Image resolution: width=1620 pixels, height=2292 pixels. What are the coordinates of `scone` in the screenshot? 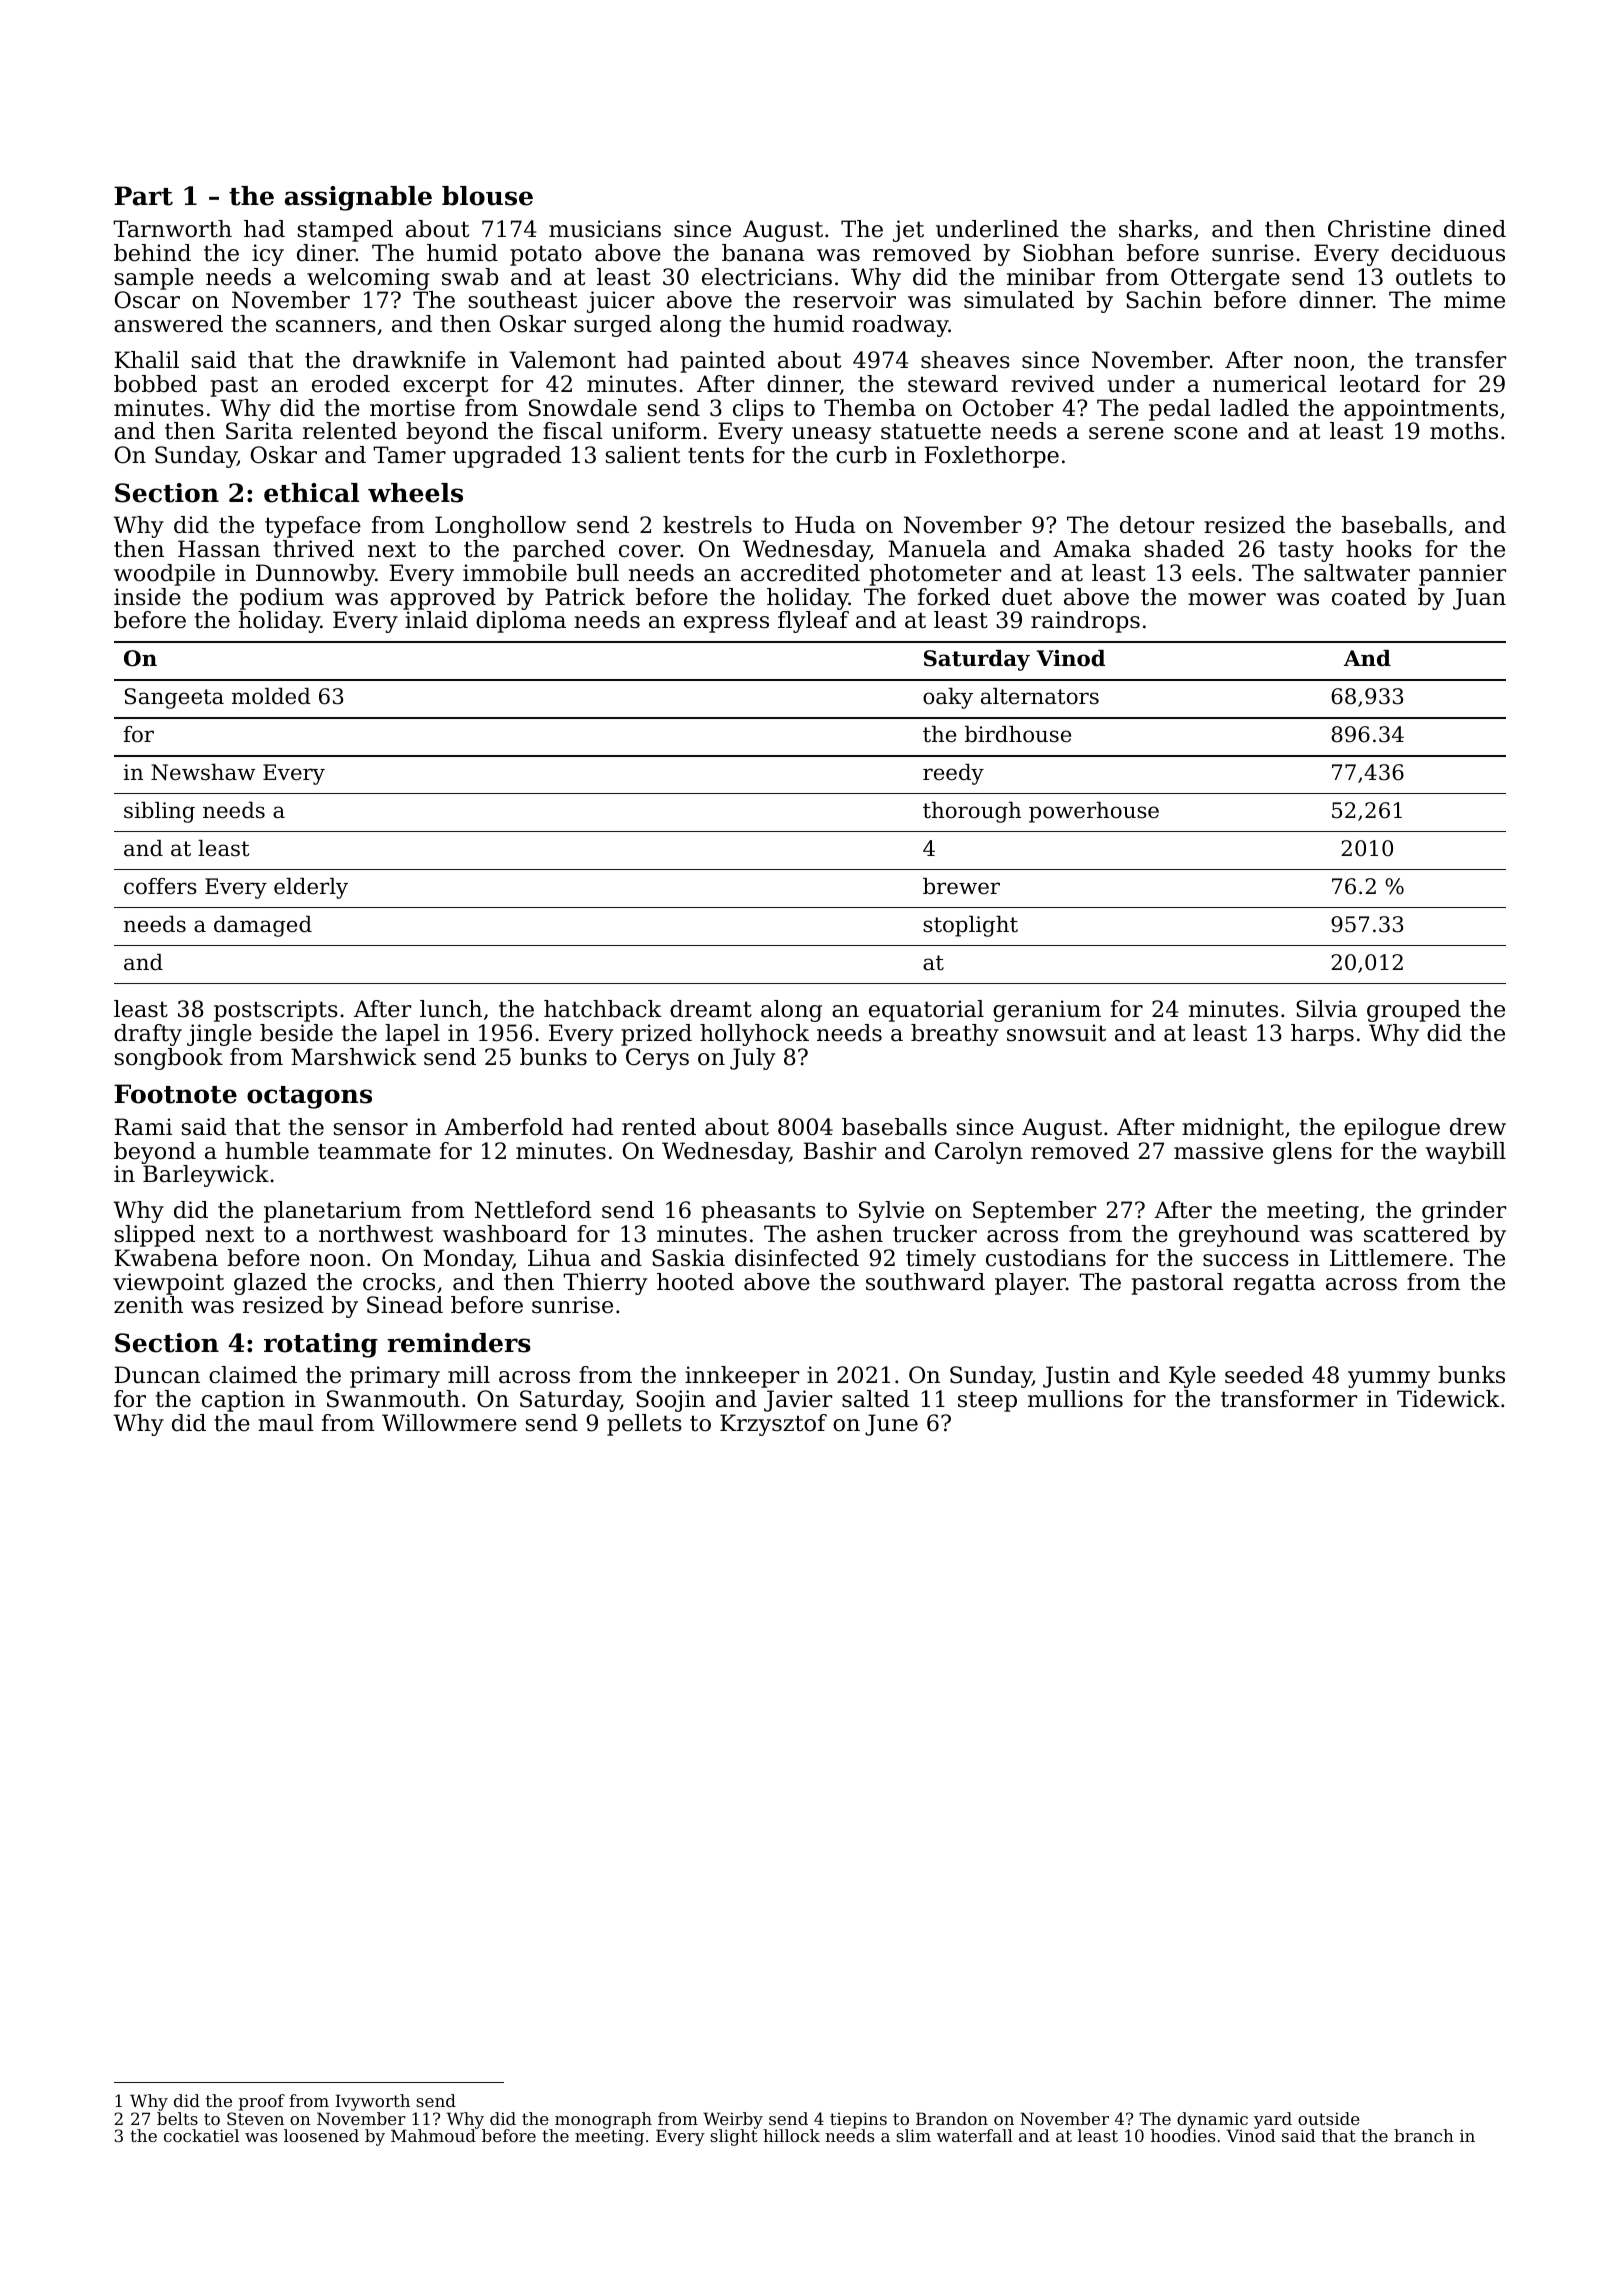 It's located at (1206, 433).
